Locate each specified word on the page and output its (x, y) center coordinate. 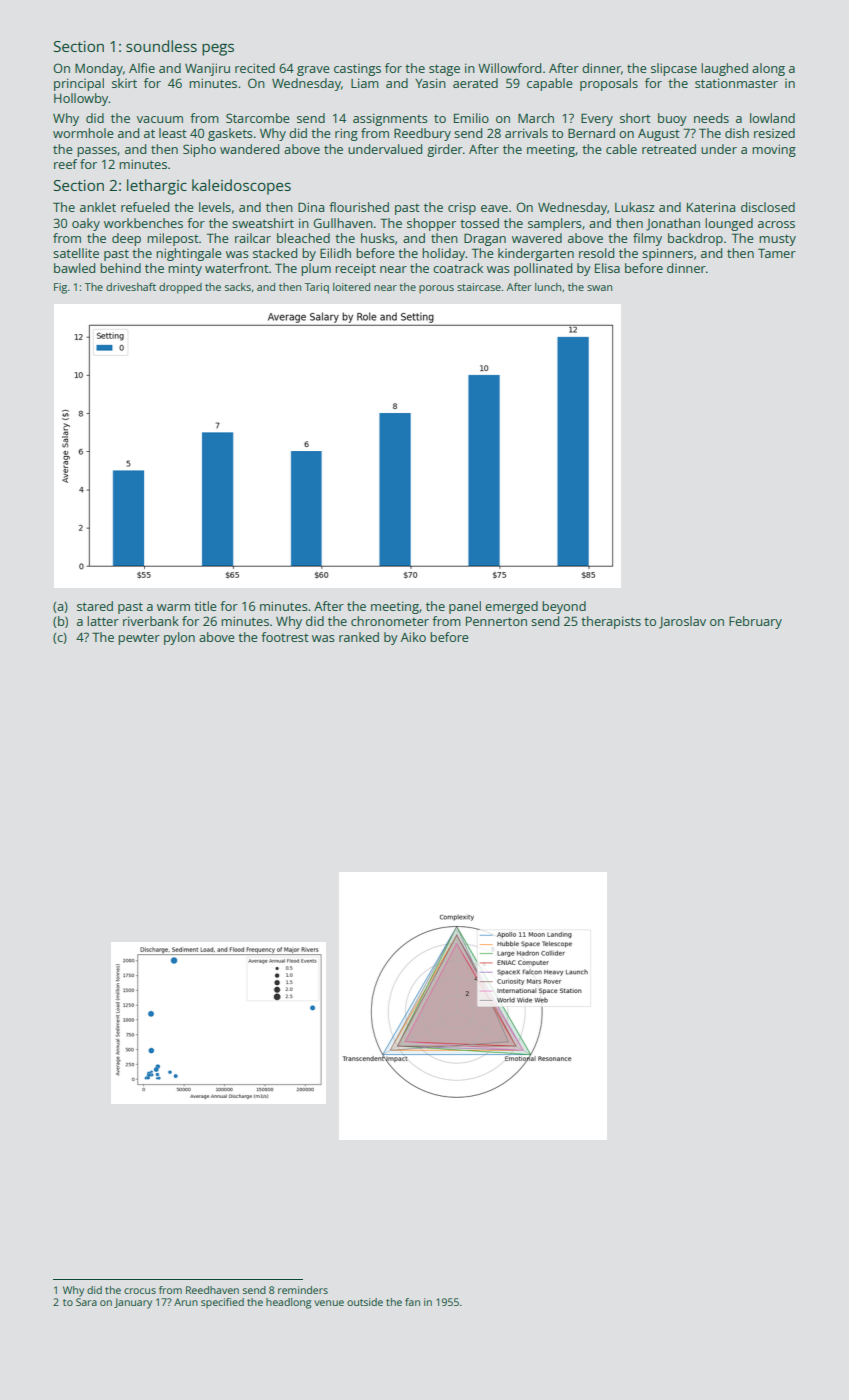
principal (79, 84)
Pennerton (496, 621)
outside (365, 1302)
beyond (564, 607)
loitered (351, 287)
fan (412, 1302)
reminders (303, 1290)
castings (357, 70)
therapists (611, 622)
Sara (86, 1302)
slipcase (674, 69)
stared (95, 606)
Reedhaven (212, 1290)
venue (329, 1303)
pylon (179, 638)
